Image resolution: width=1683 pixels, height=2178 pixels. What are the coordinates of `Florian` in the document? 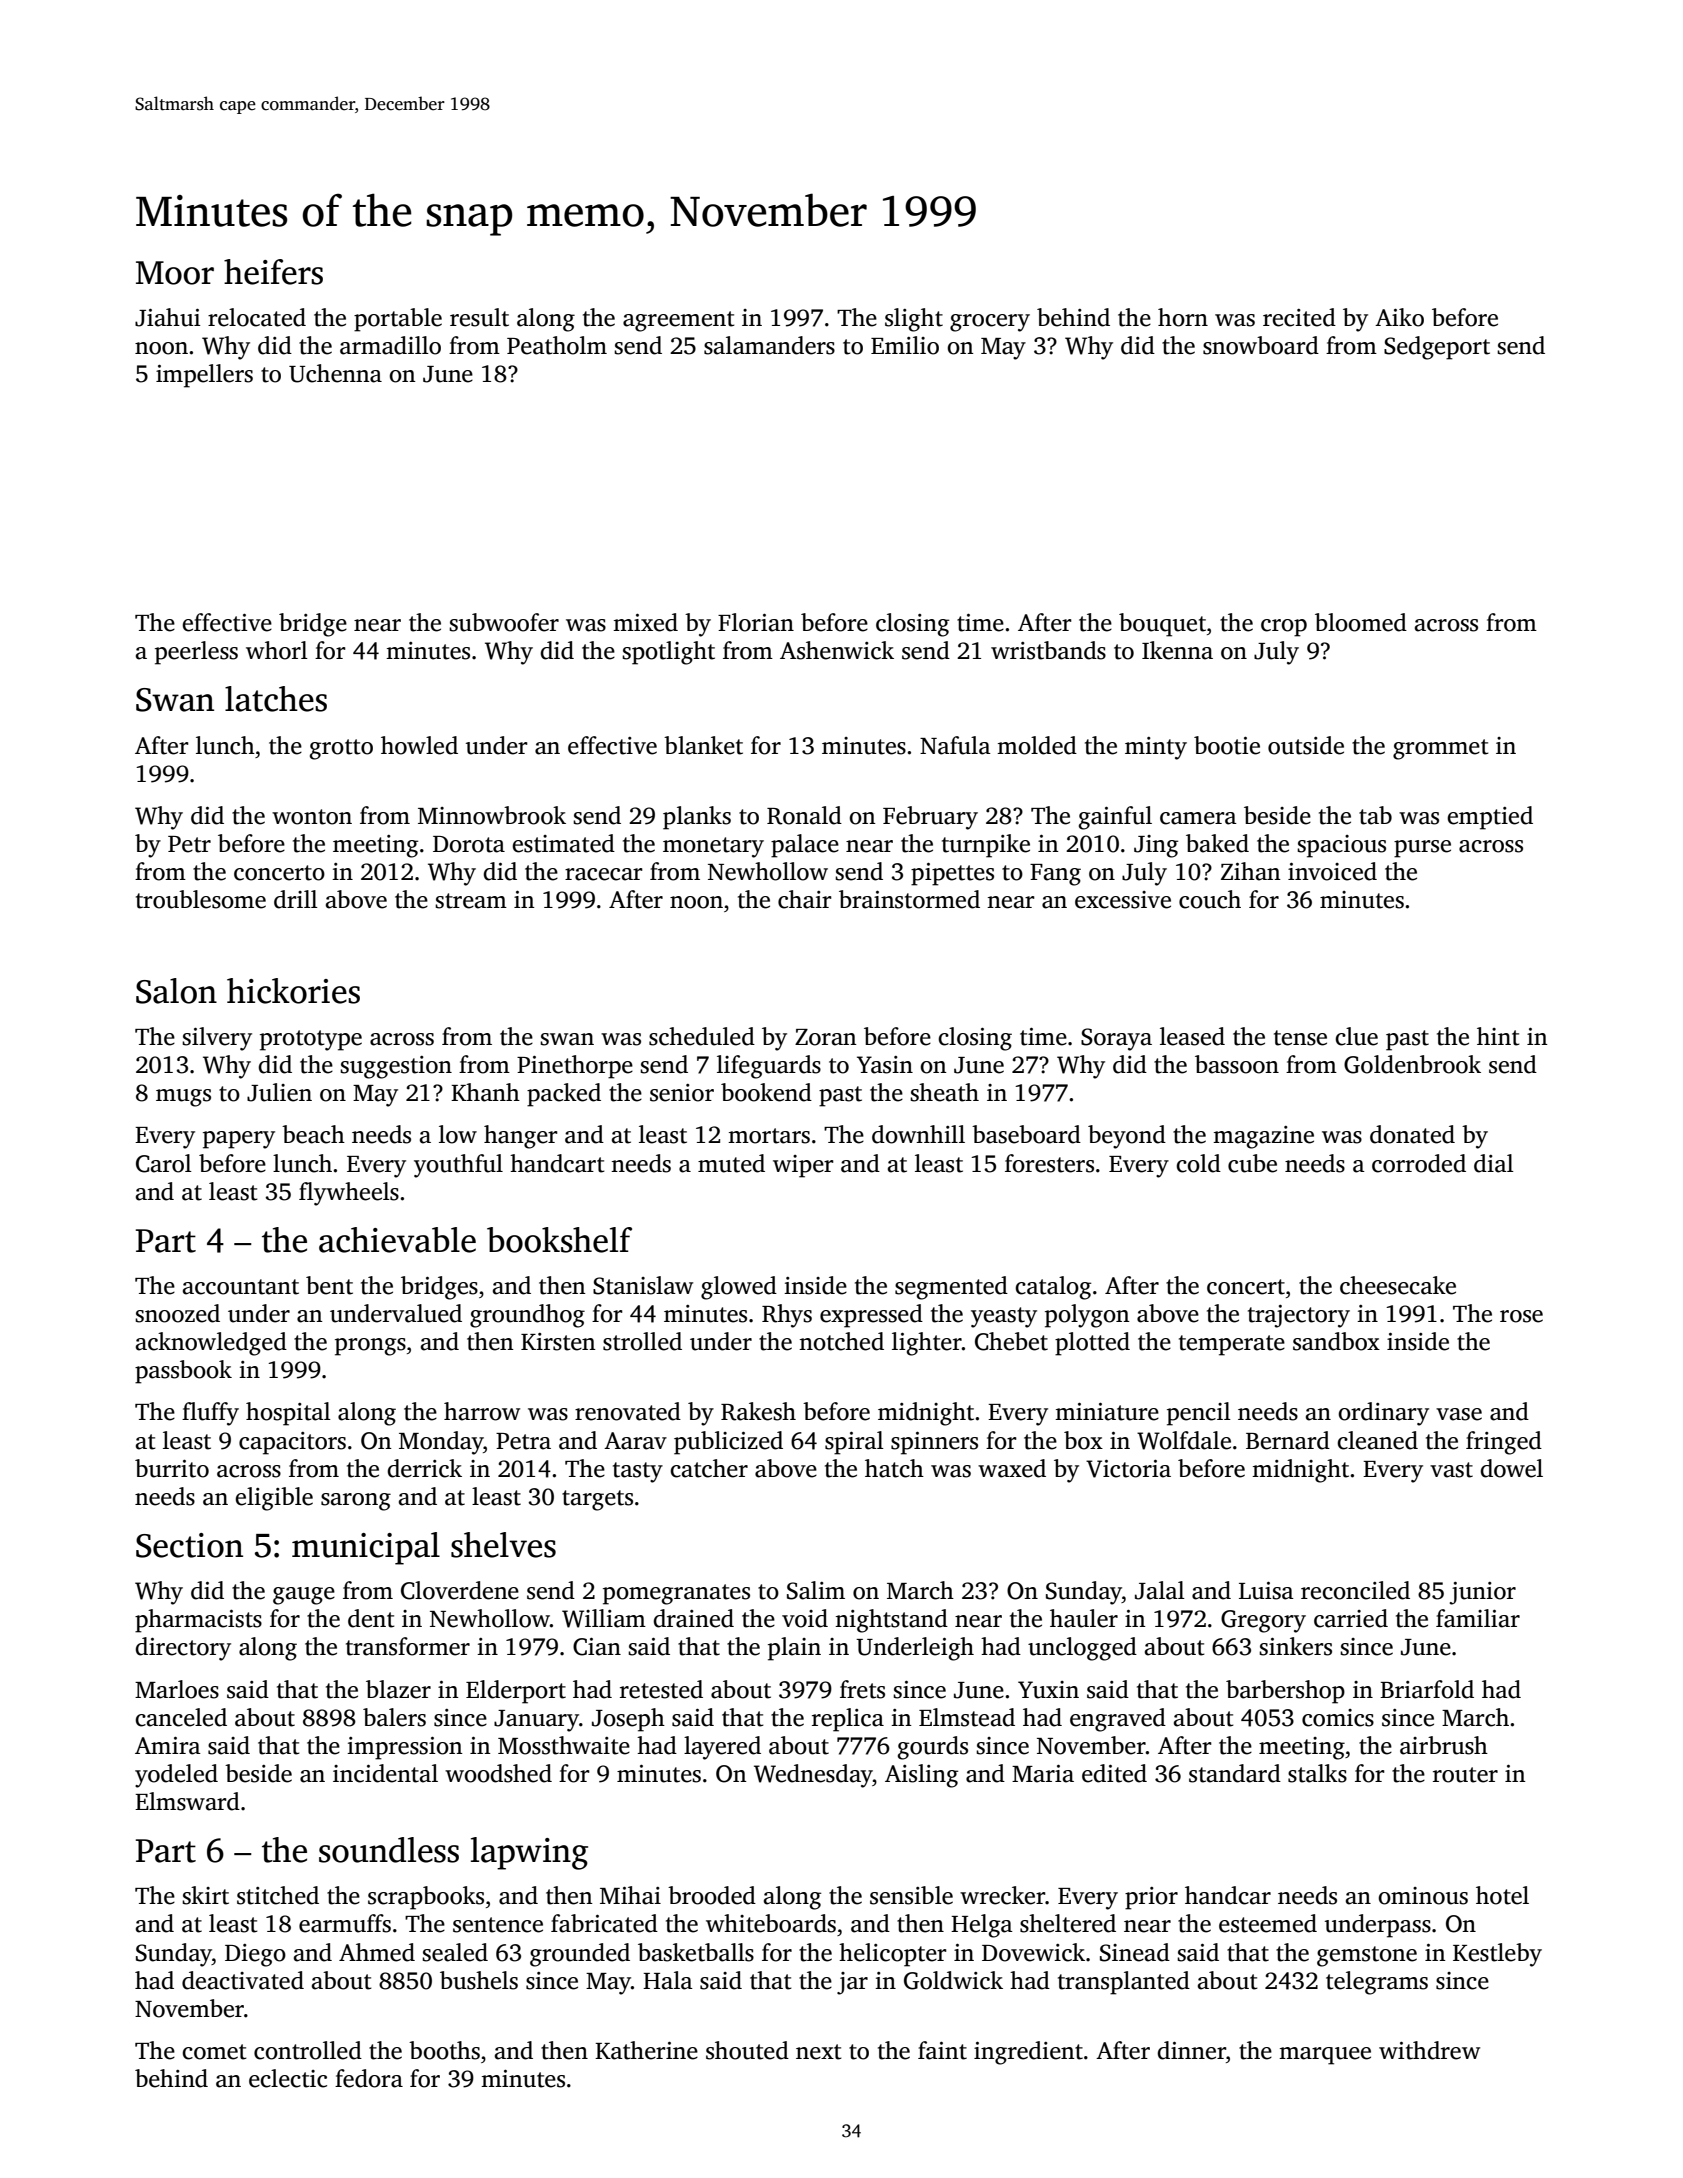 It's located at (756, 622).
